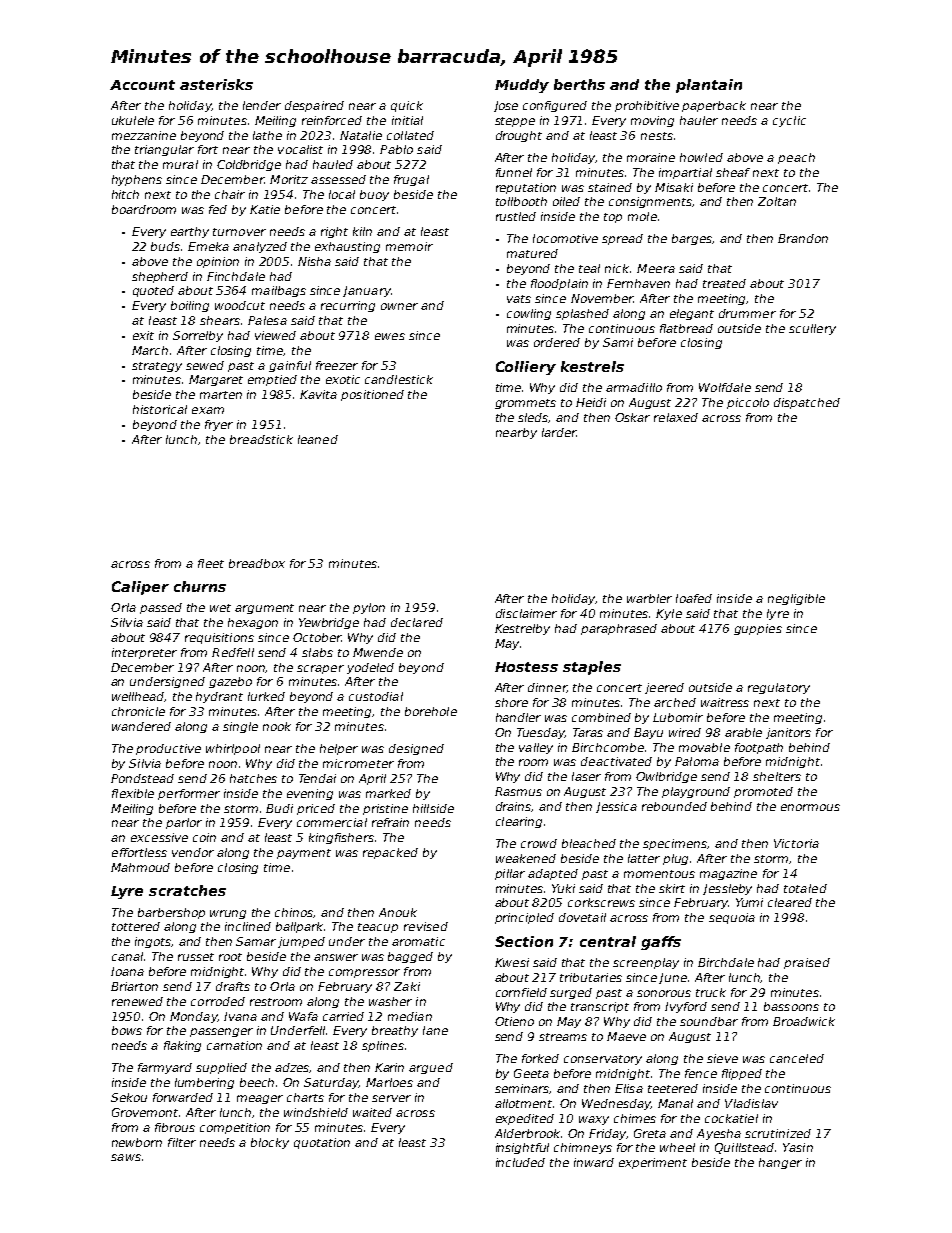  Describe the element at coordinates (390, 822) in the page. I see `refrain` at that location.
